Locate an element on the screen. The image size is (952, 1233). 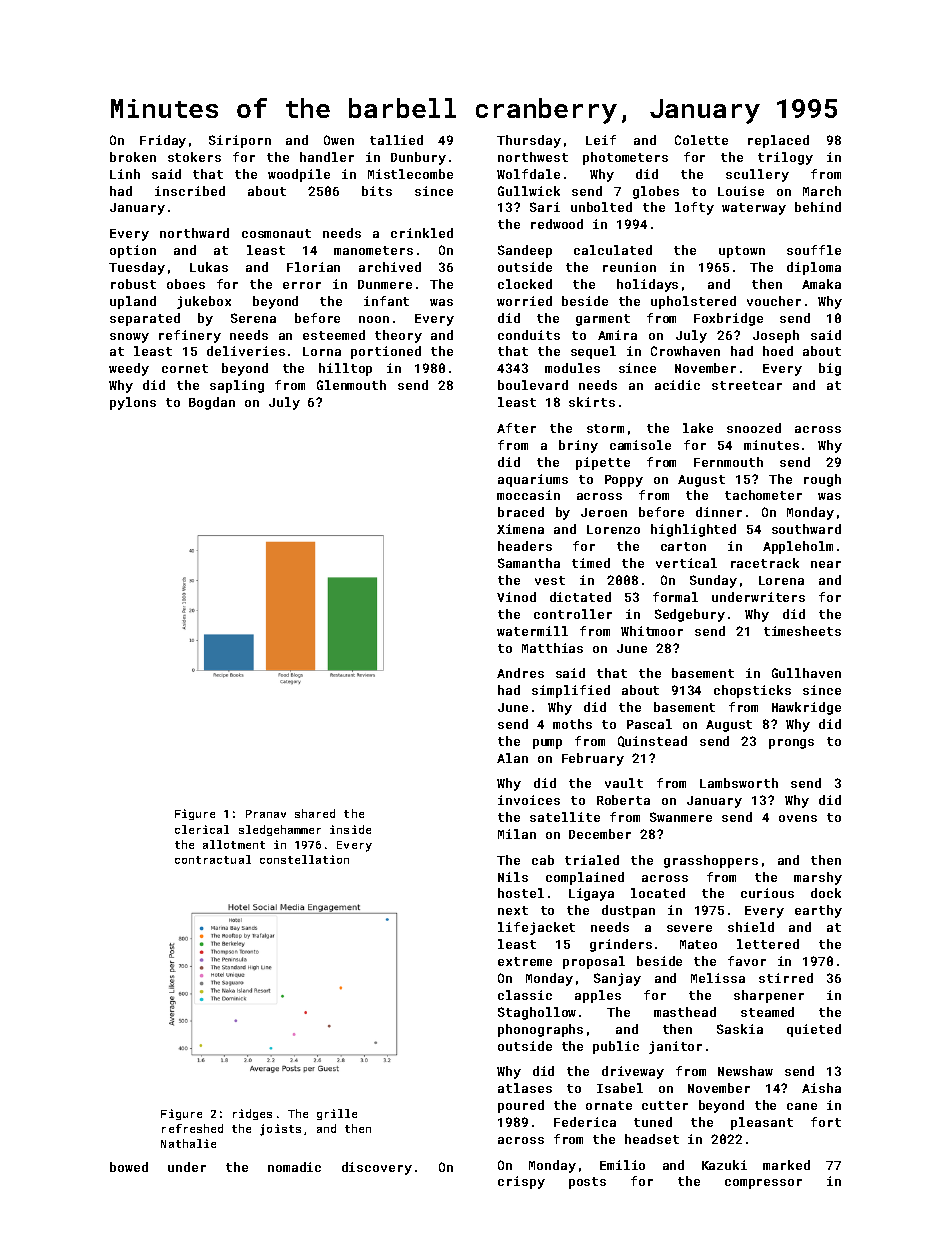
Vinod is located at coordinates (516, 597).
